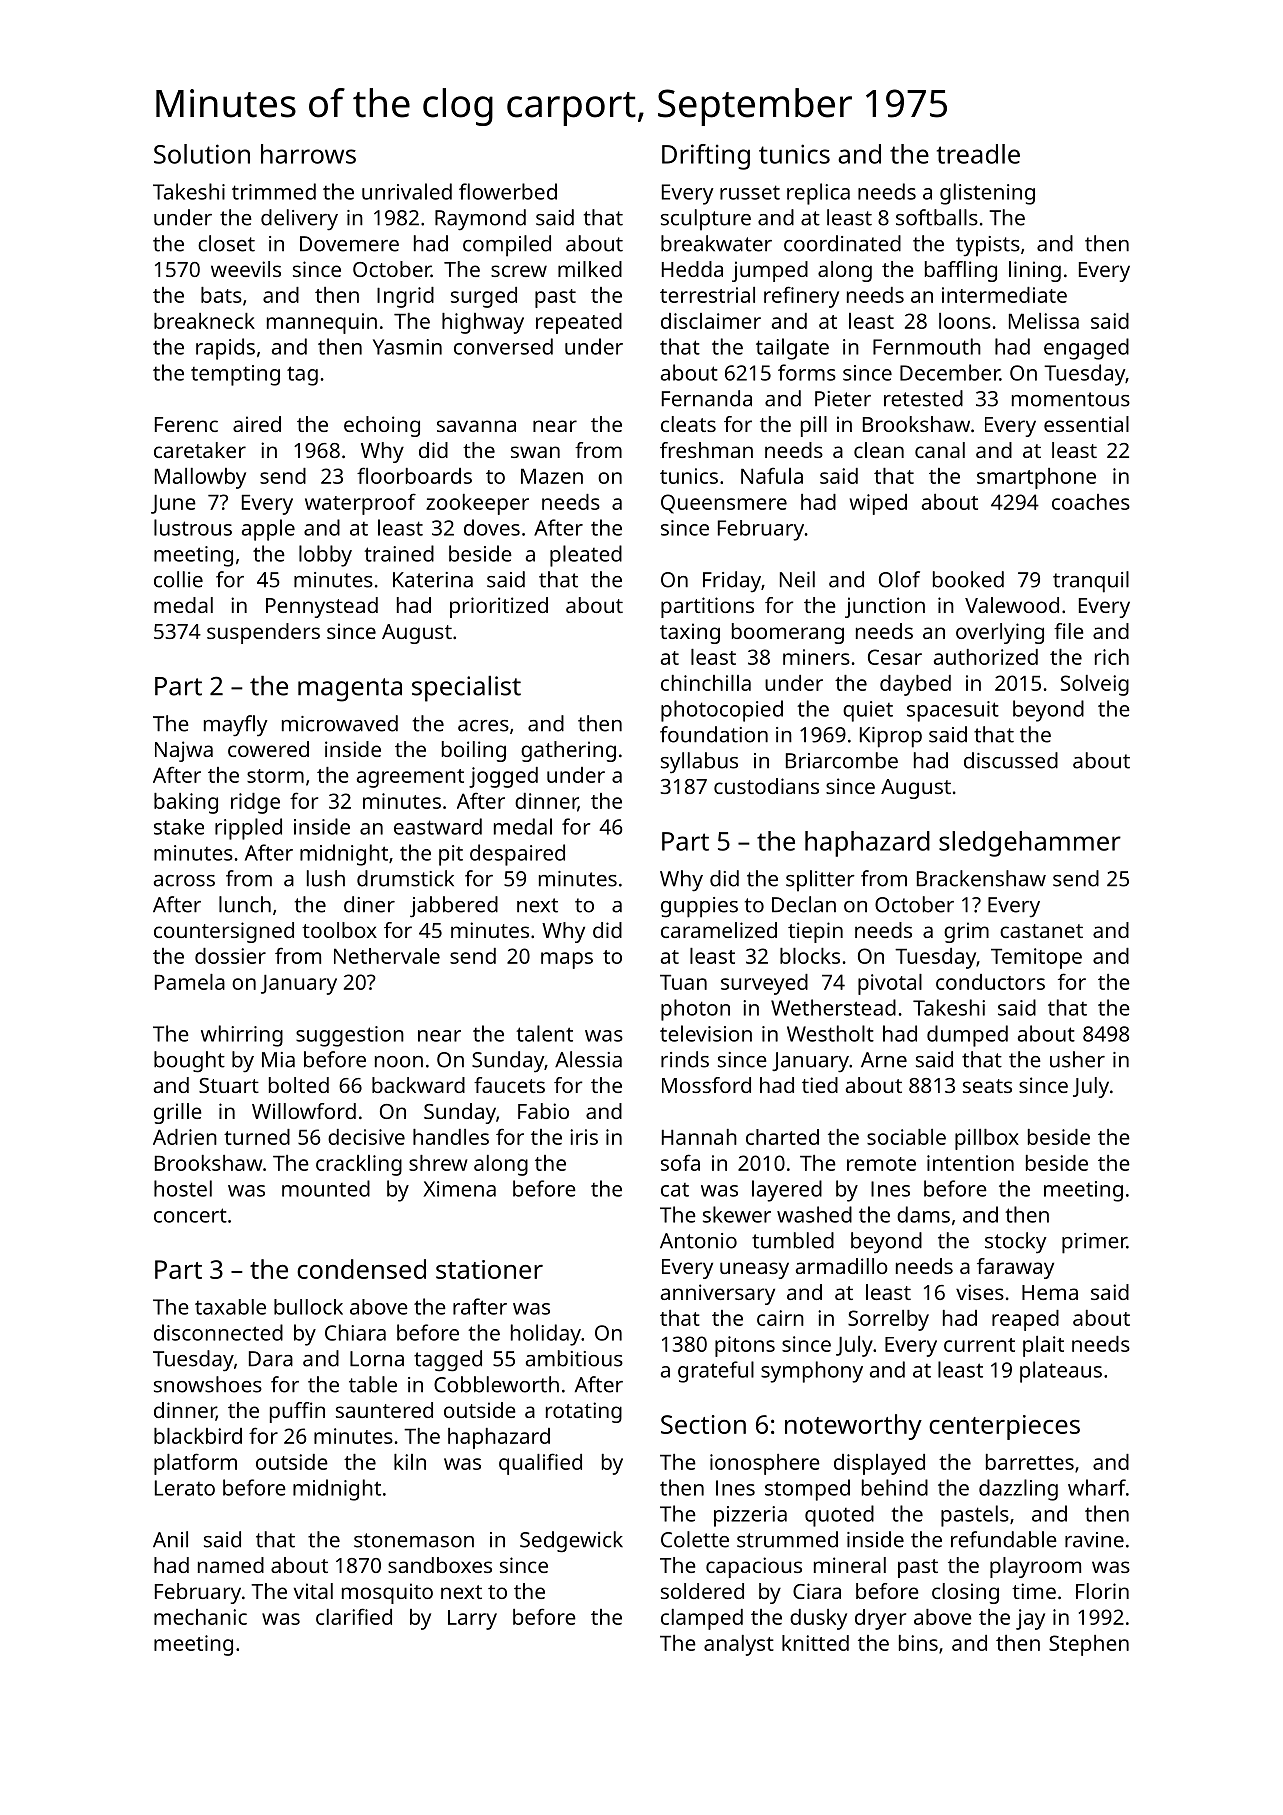 The height and width of the image is (1815, 1283). Describe the element at coordinates (988, 246) in the image. I see `typists` at that location.
